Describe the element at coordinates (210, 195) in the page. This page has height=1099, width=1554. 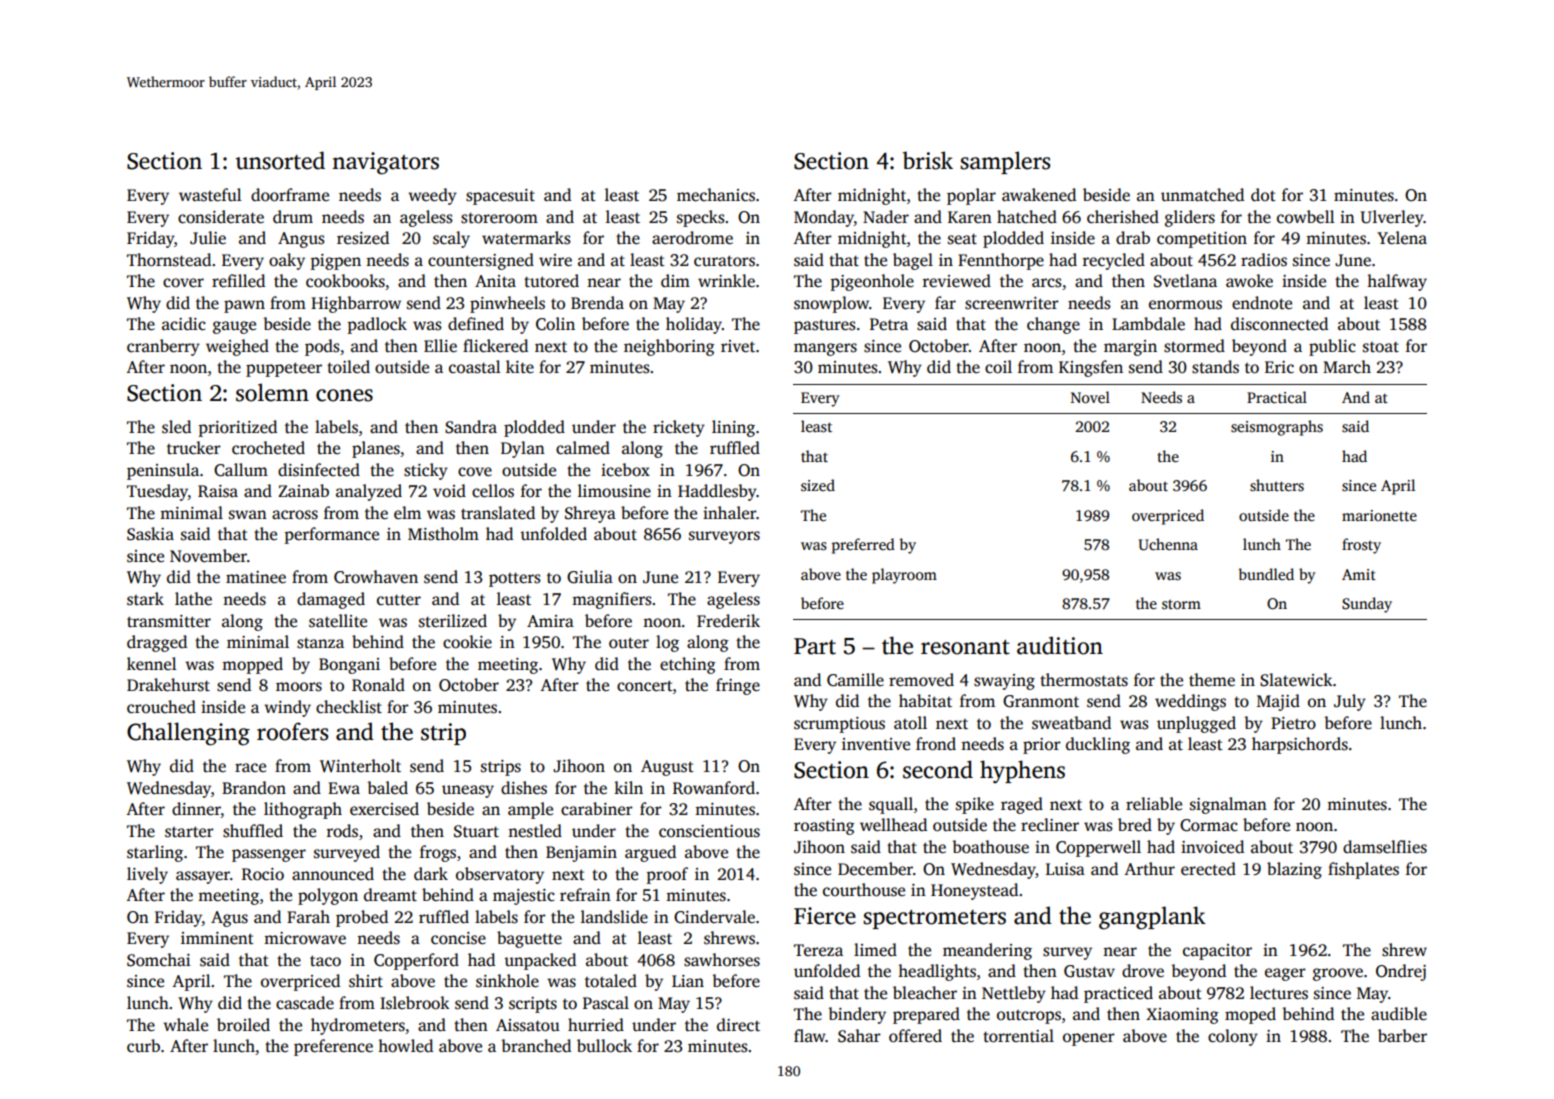
I see `wasteful` at that location.
